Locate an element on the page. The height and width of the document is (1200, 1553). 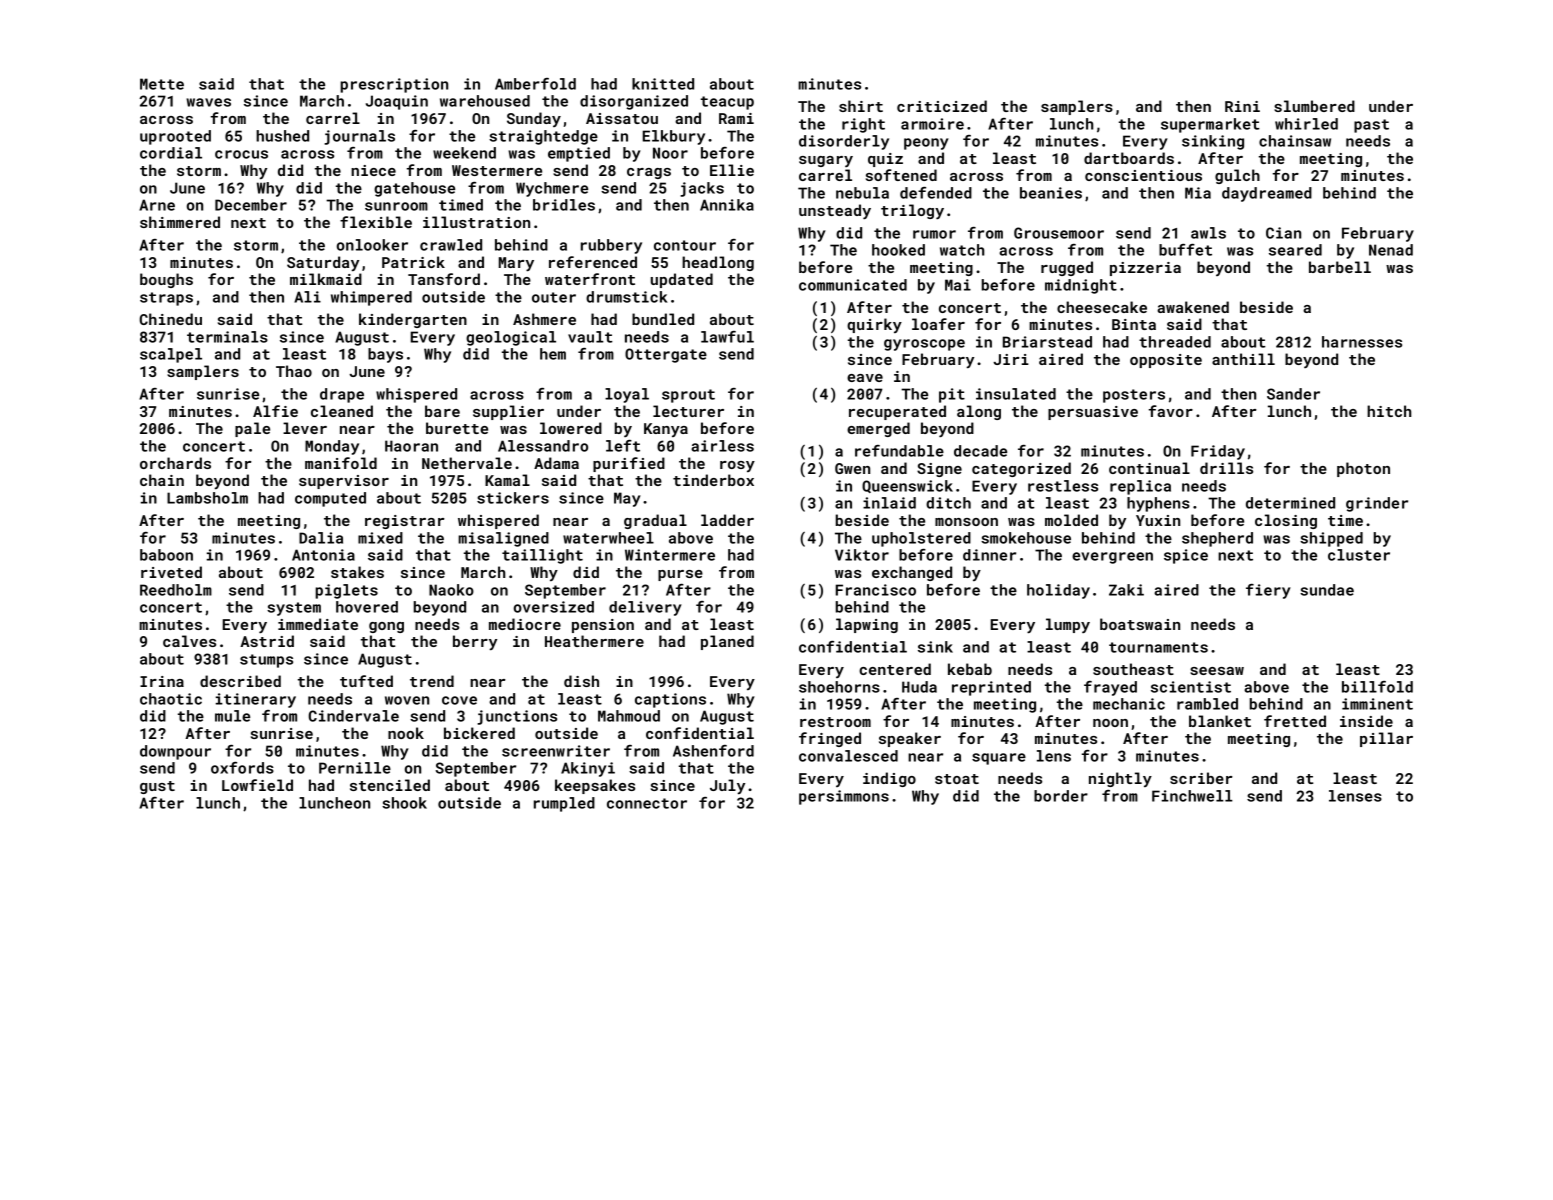
slumbered is located at coordinates (1314, 106).
